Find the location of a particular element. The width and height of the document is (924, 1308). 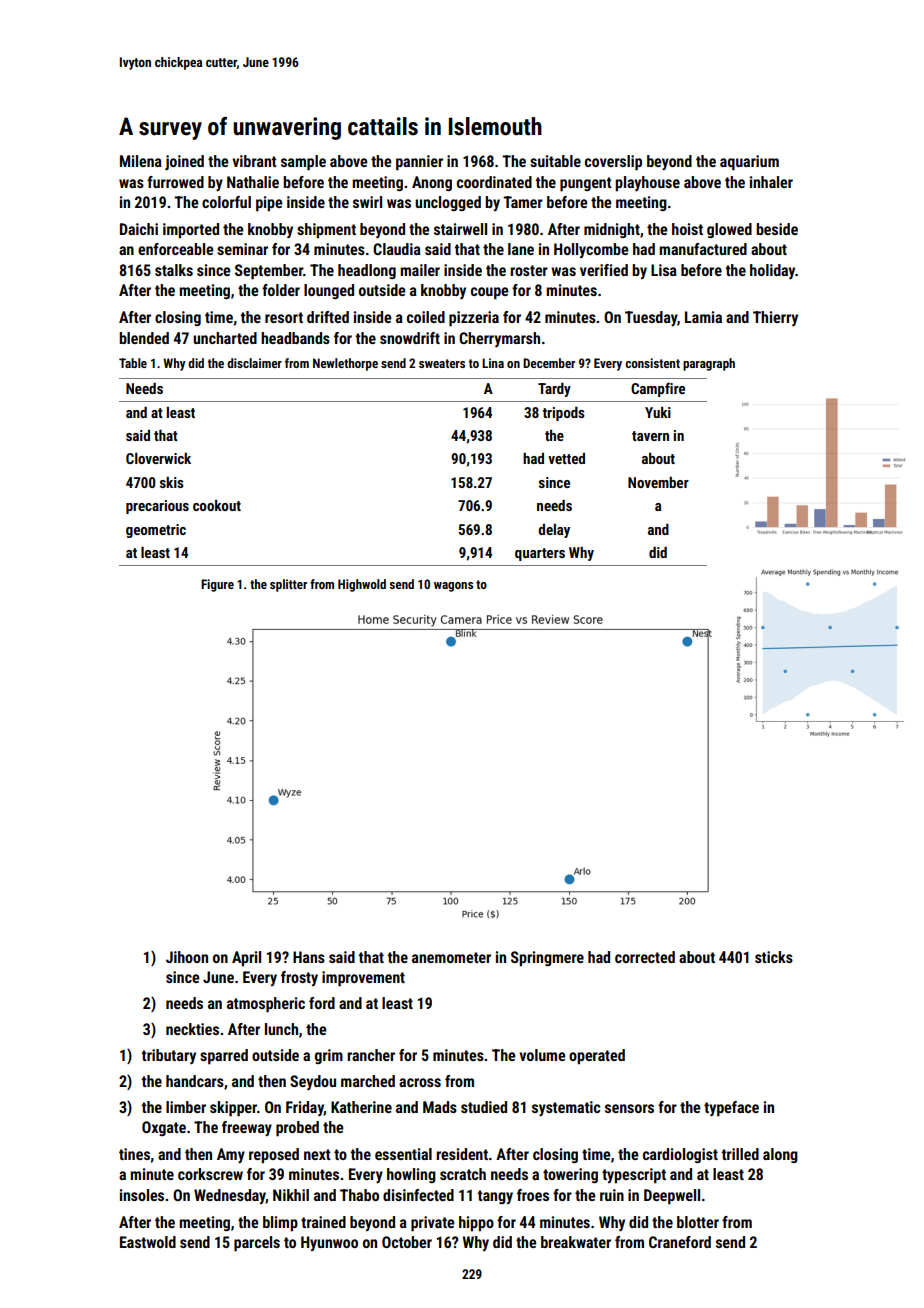

private is located at coordinates (432, 1224).
